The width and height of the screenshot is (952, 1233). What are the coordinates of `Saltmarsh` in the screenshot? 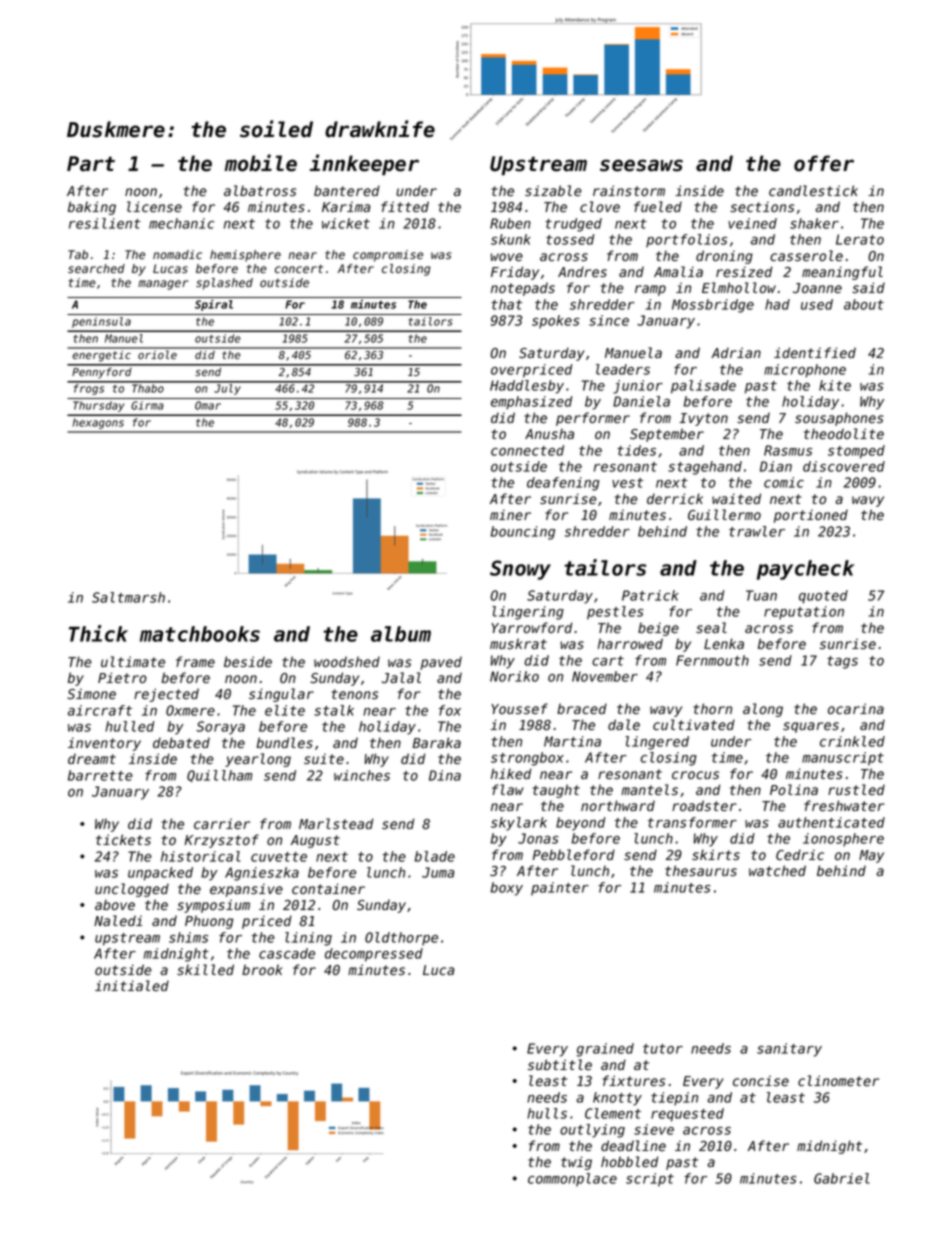 It's located at (128, 597).
